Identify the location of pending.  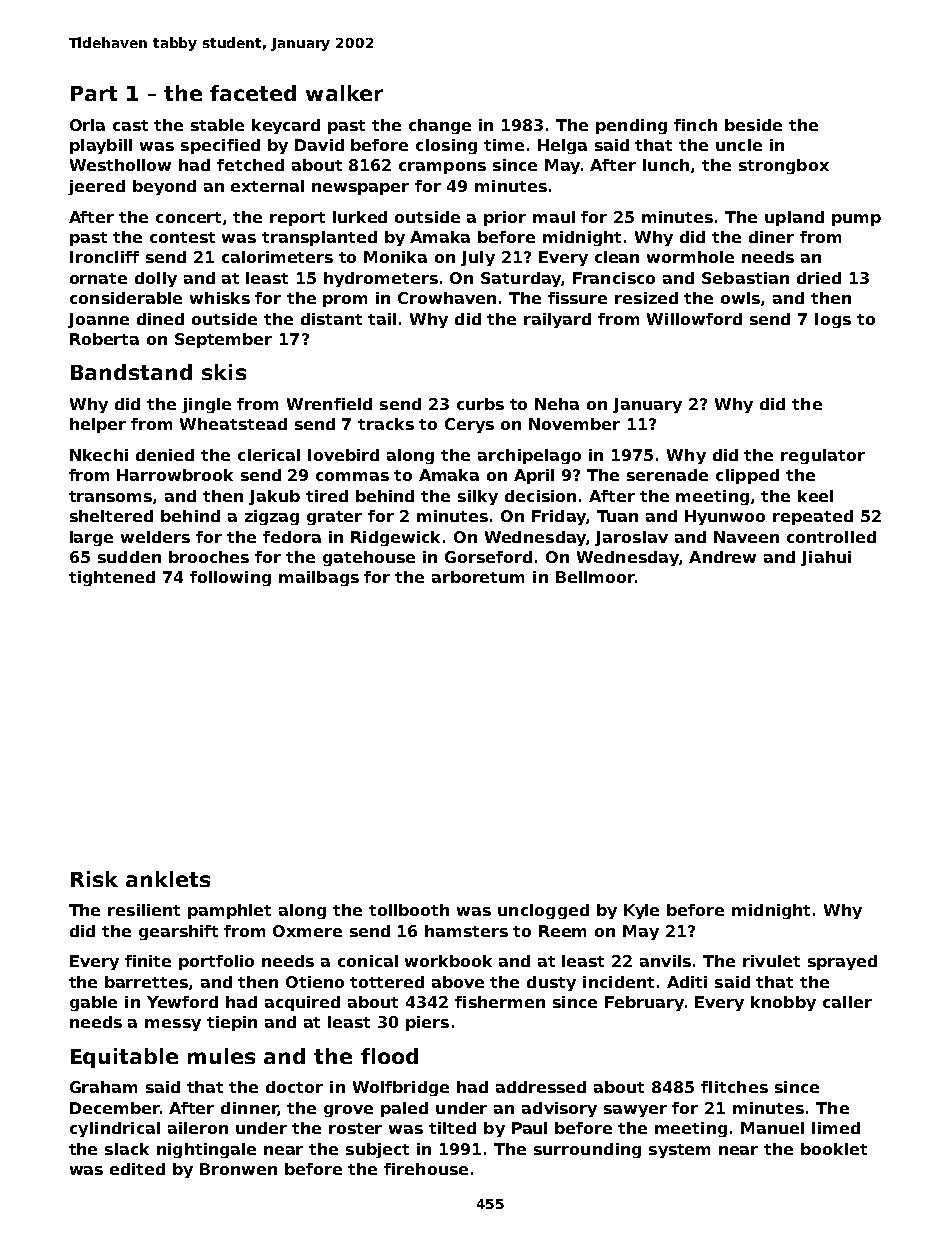
(631, 126).
